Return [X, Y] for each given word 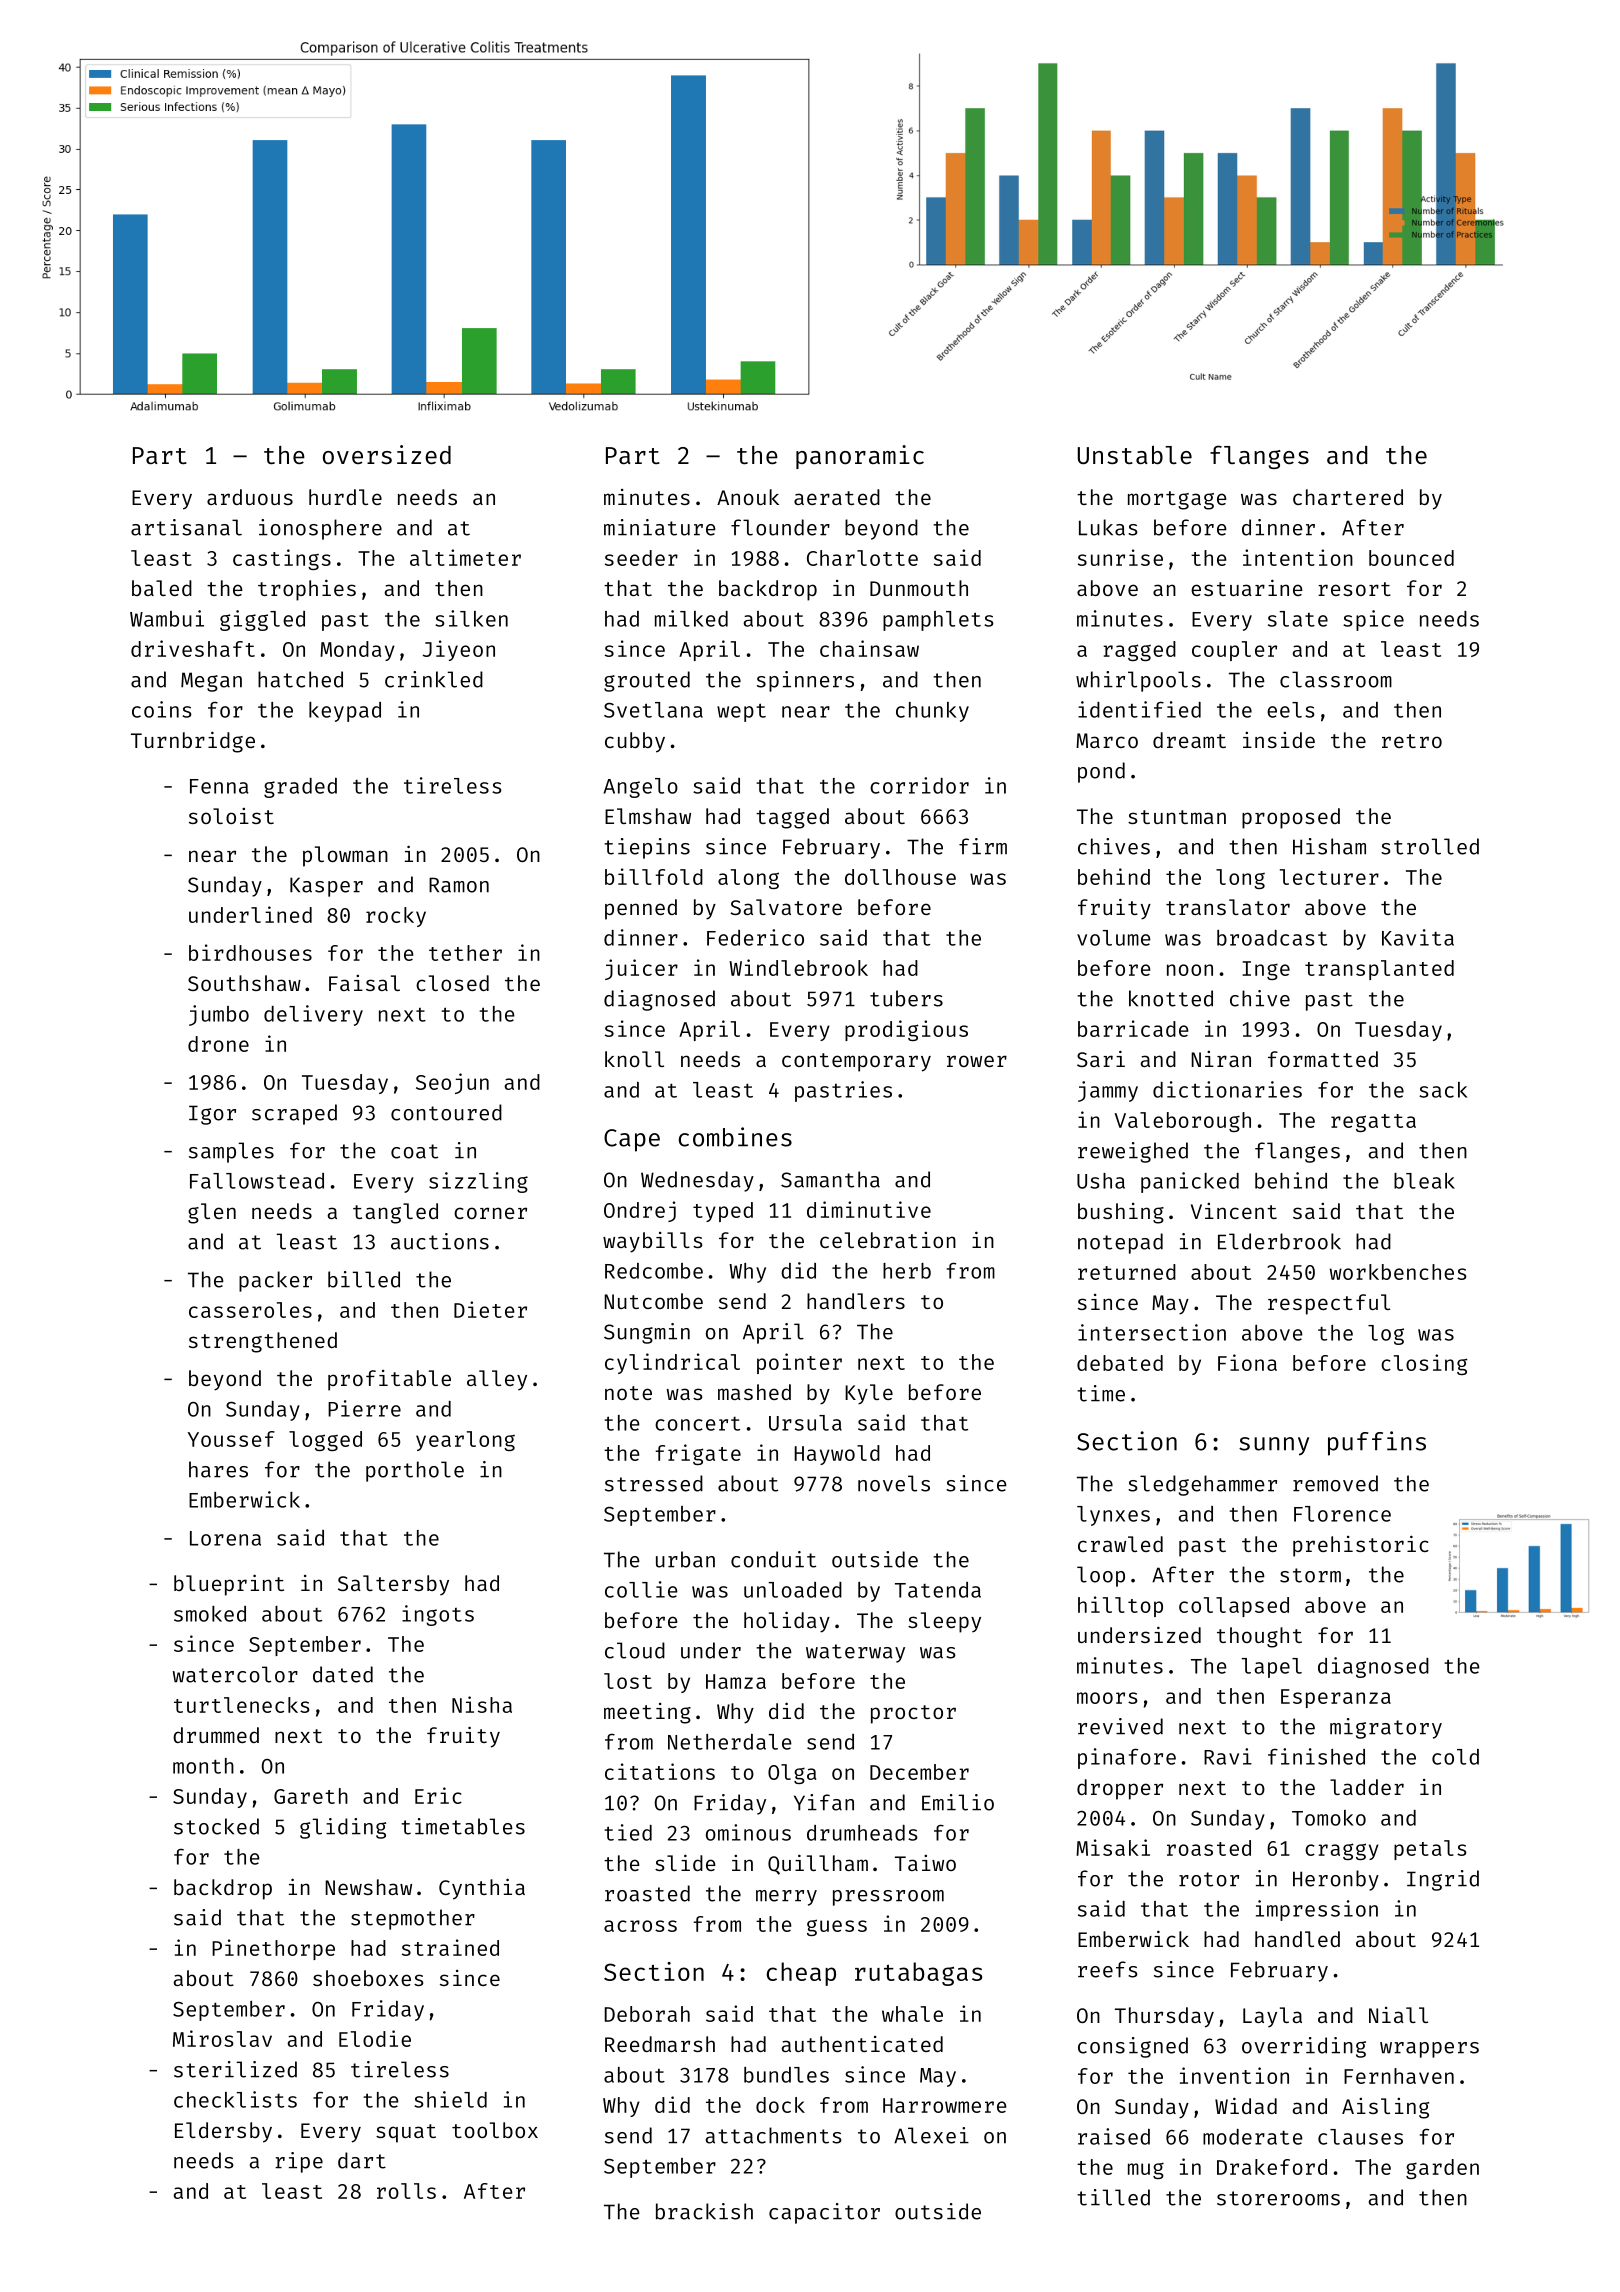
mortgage [1177, 500]
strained [450, 1947]
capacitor [824, 2213]
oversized [387, 454]
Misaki [1113, 1847]
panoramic [860, 457]
